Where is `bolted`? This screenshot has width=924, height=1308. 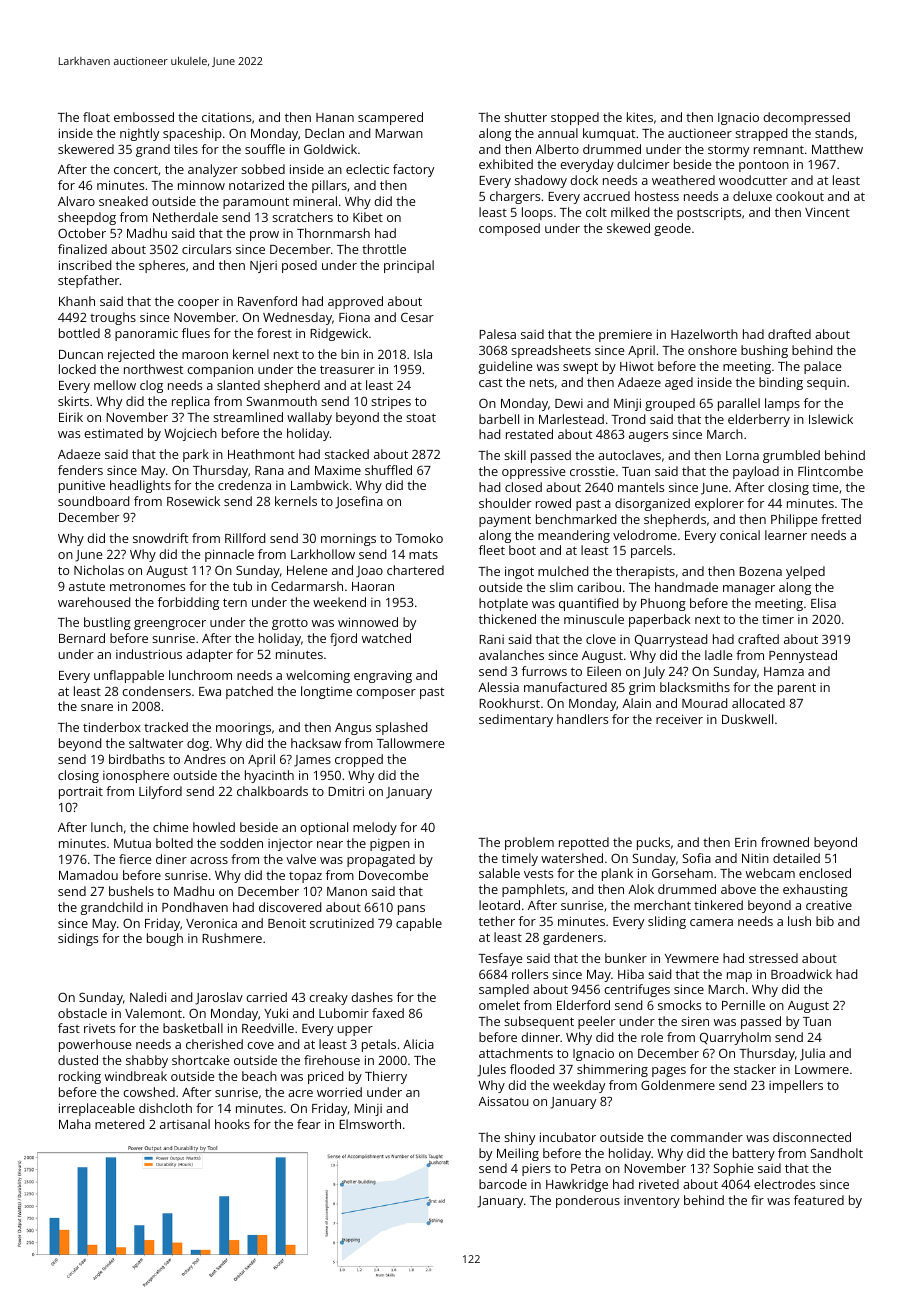
bolted is located at coordinates (174, 843).
